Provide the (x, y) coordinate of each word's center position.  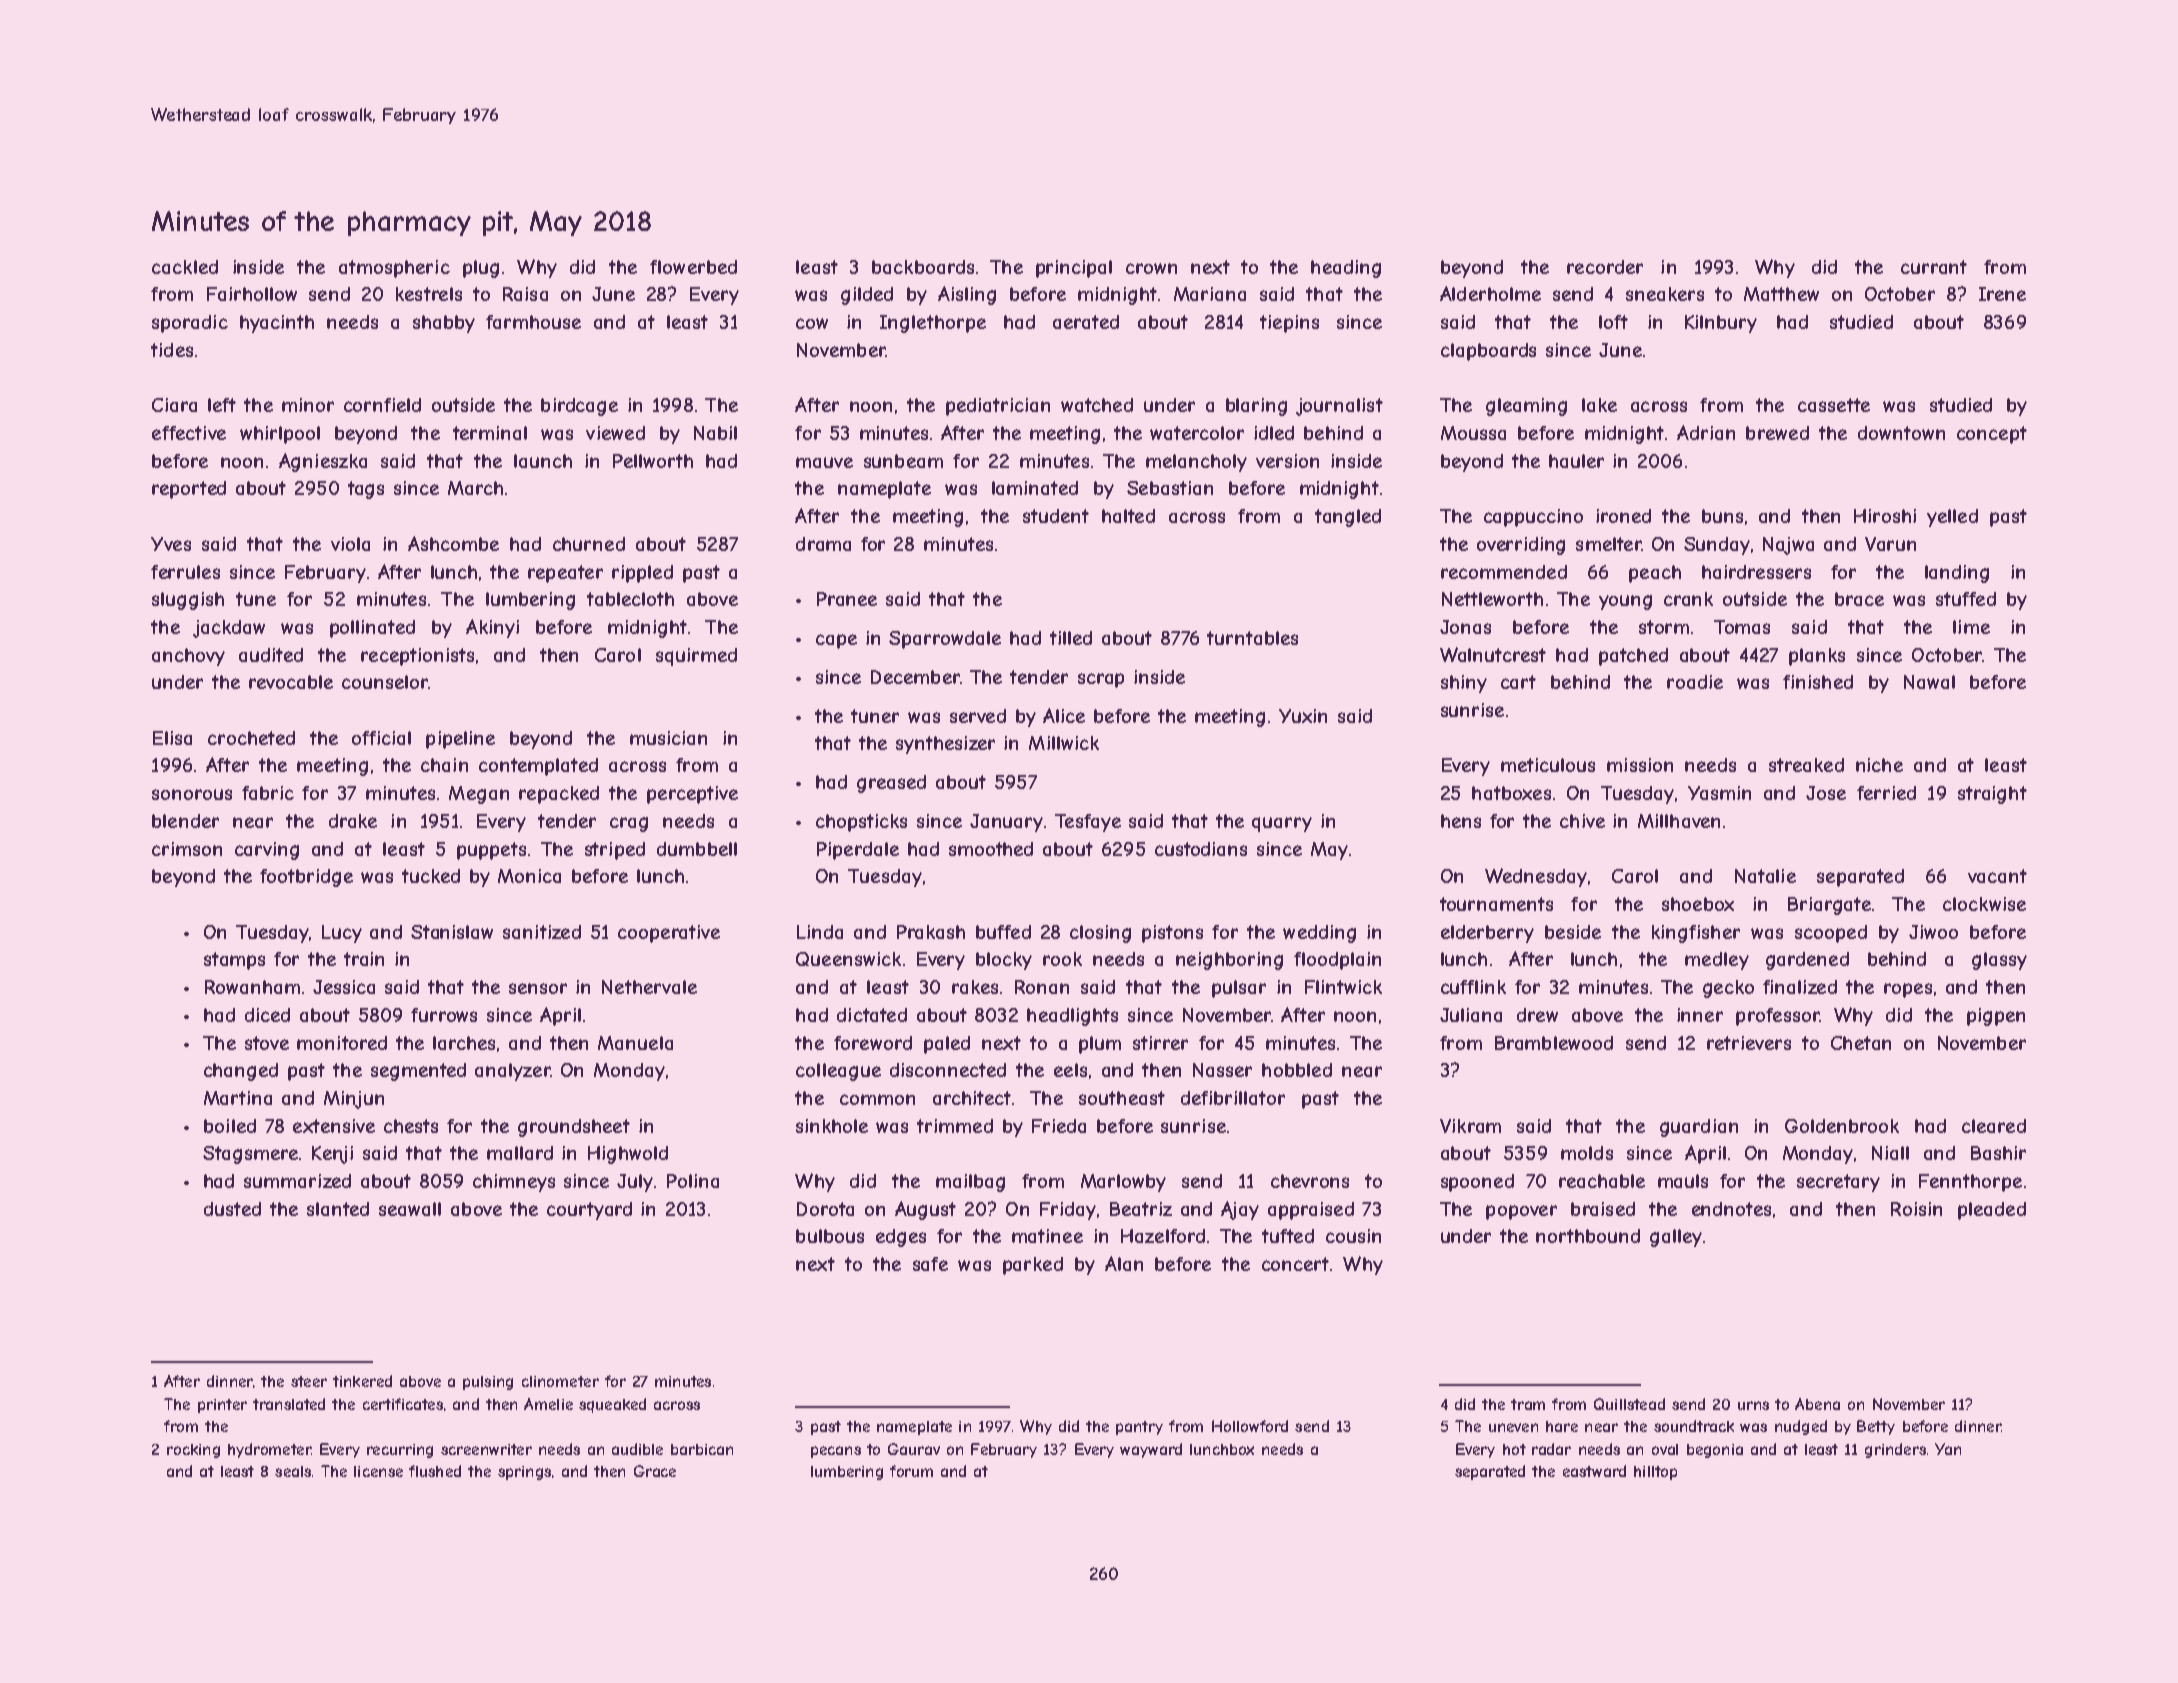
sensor (538, 988)
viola (350, 544)
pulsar (1239, 989)
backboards (923, 267)
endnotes (1731, 1209)
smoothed (991, 849)
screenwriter (486, 1449)
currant (1934, 267)
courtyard (589, 1211)
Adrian (1706, 432)
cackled (185, 267)
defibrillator (1233, 1098)
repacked (559, 795)
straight (1992, 795)
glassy (1999, 961)
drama (823, 544)
